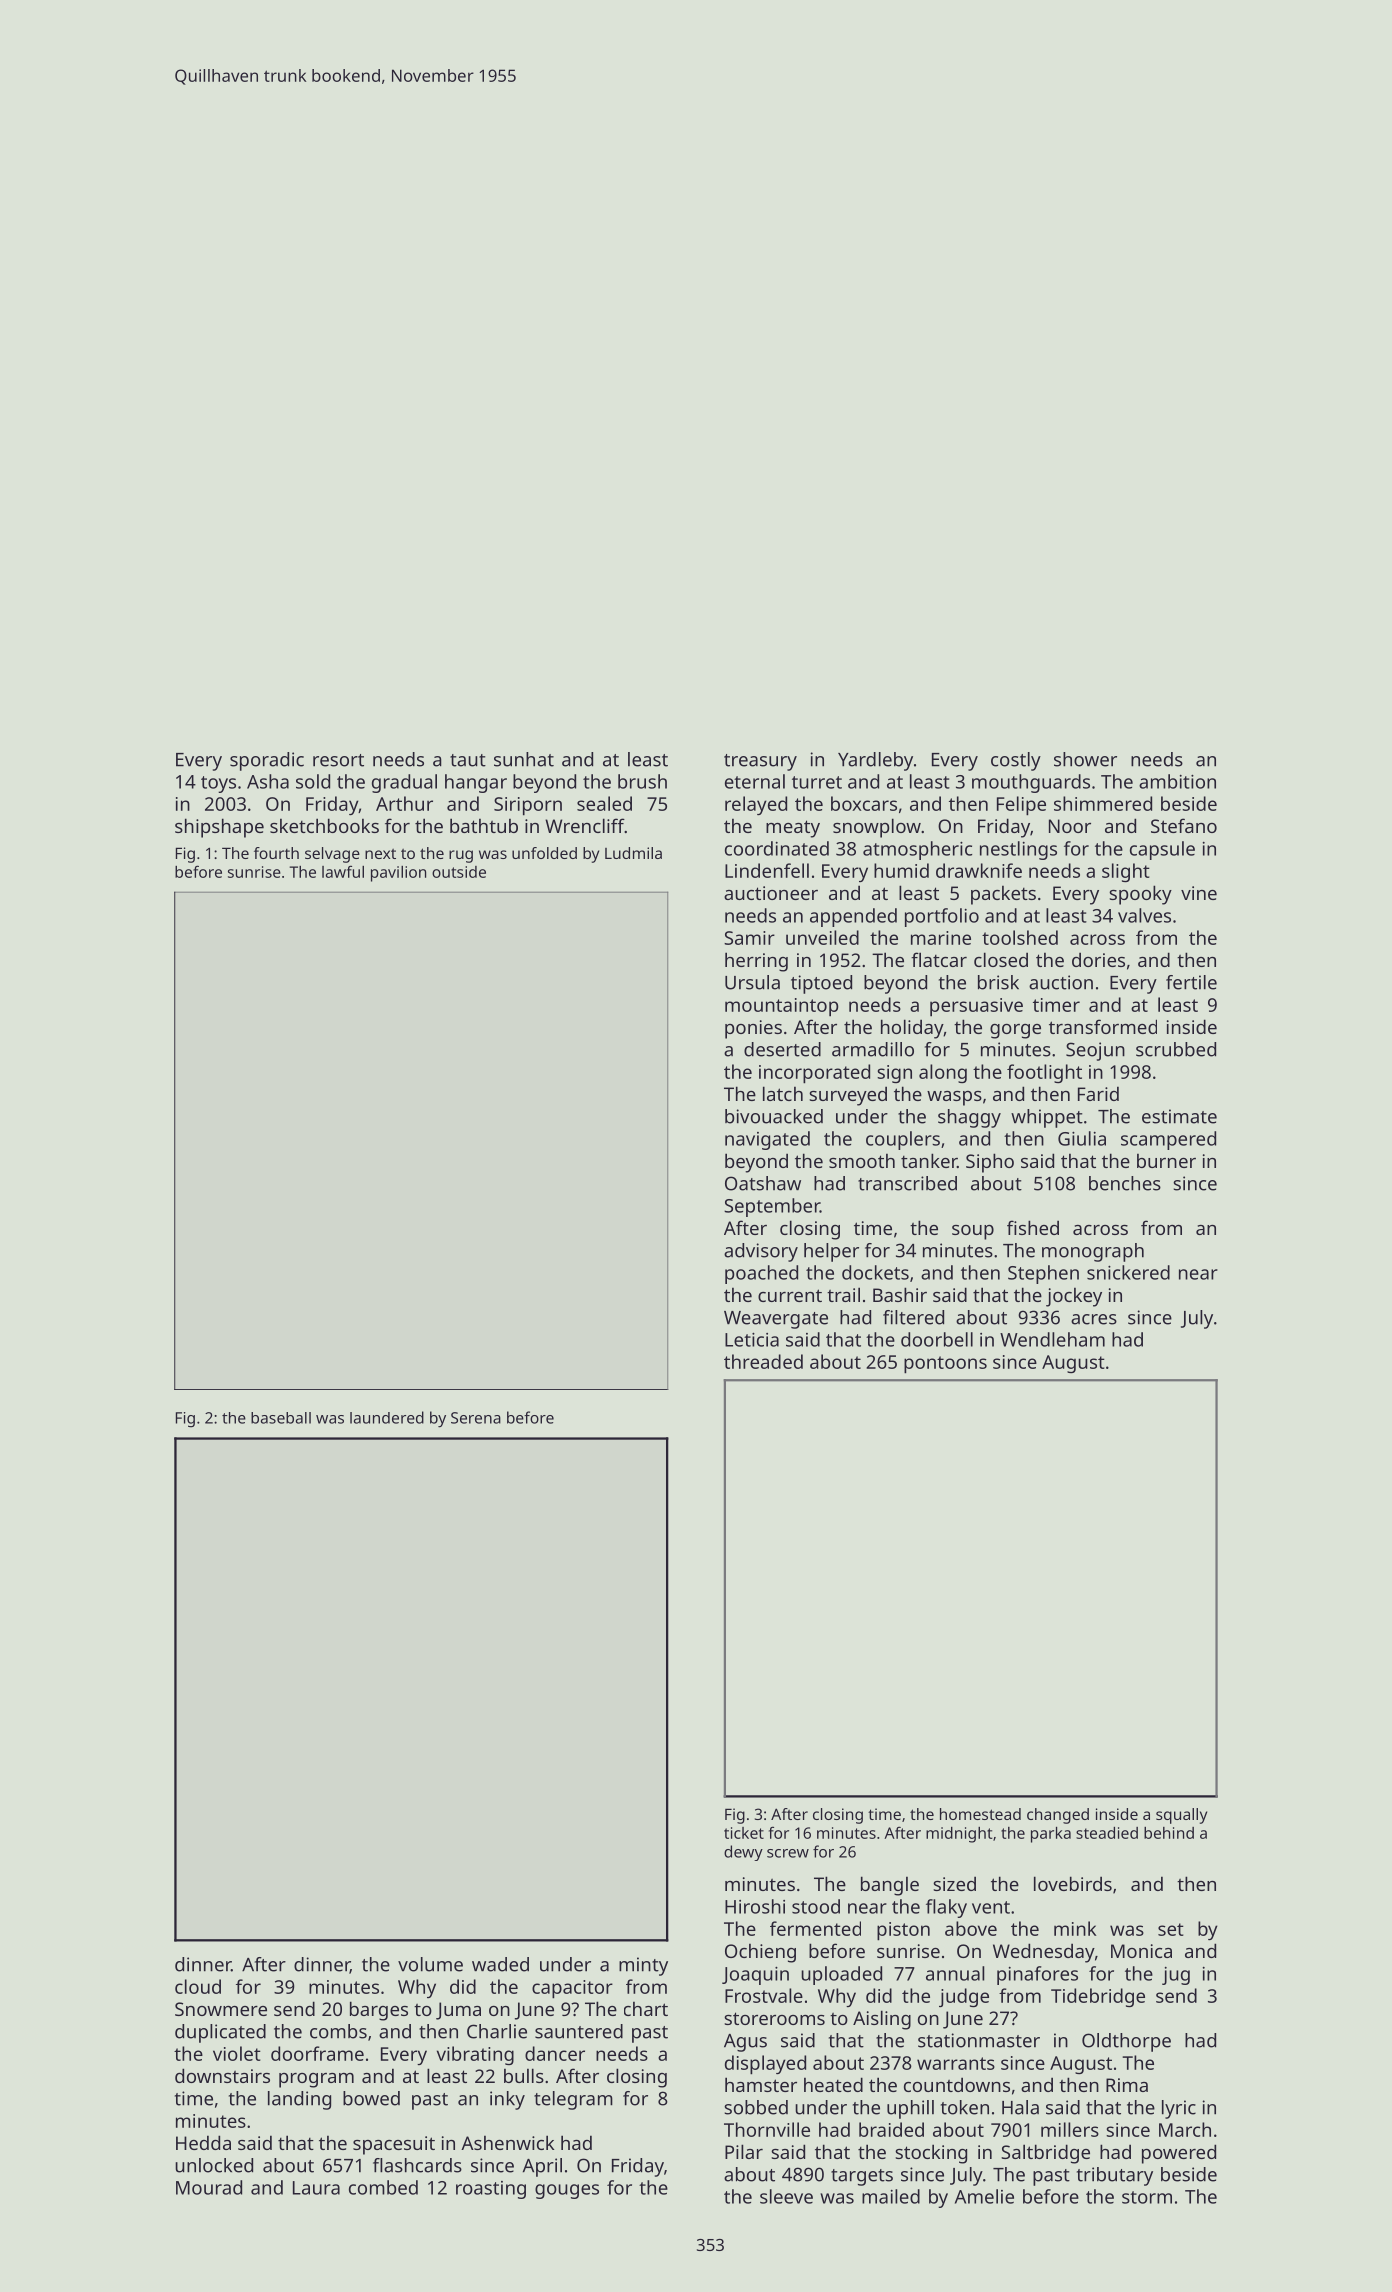 Image resolution: width=1392 pixels, height=2292 pixels. Describe the element at coordinates (763, 1361) in the screenshot. I see `threaded` at that location.
